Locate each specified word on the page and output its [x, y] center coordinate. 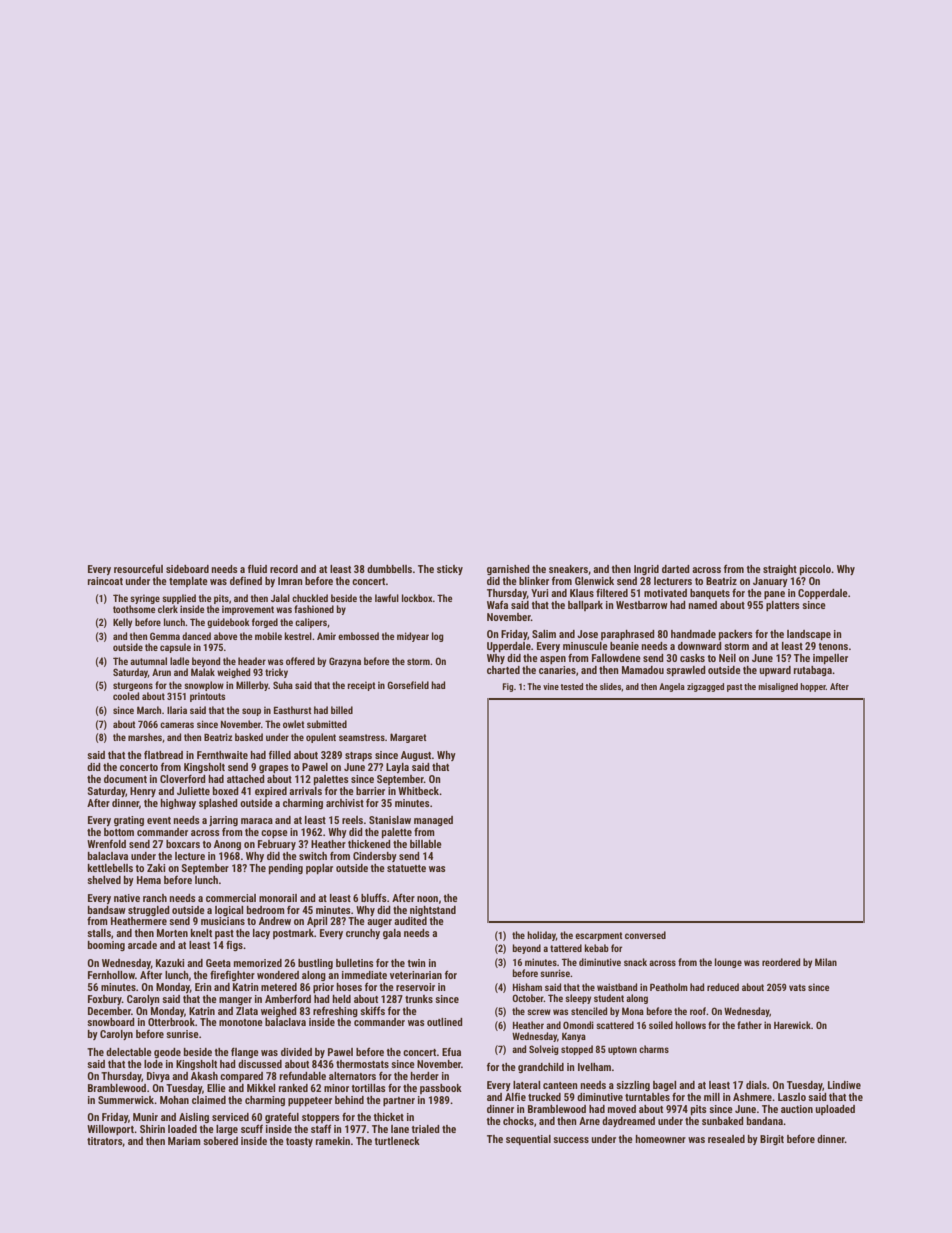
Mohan [174, 1100]
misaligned [778, 687]
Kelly [122, 623]
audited [410, 921]
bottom [119, 832]
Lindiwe [844, 1085]
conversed [645, 935]
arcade [142, 945]
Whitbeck [418, 791]
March [149, 710]
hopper [813, 687]
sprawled [686, 671]
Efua [451, 1052]
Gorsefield [408, 685]
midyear [413, 637]
